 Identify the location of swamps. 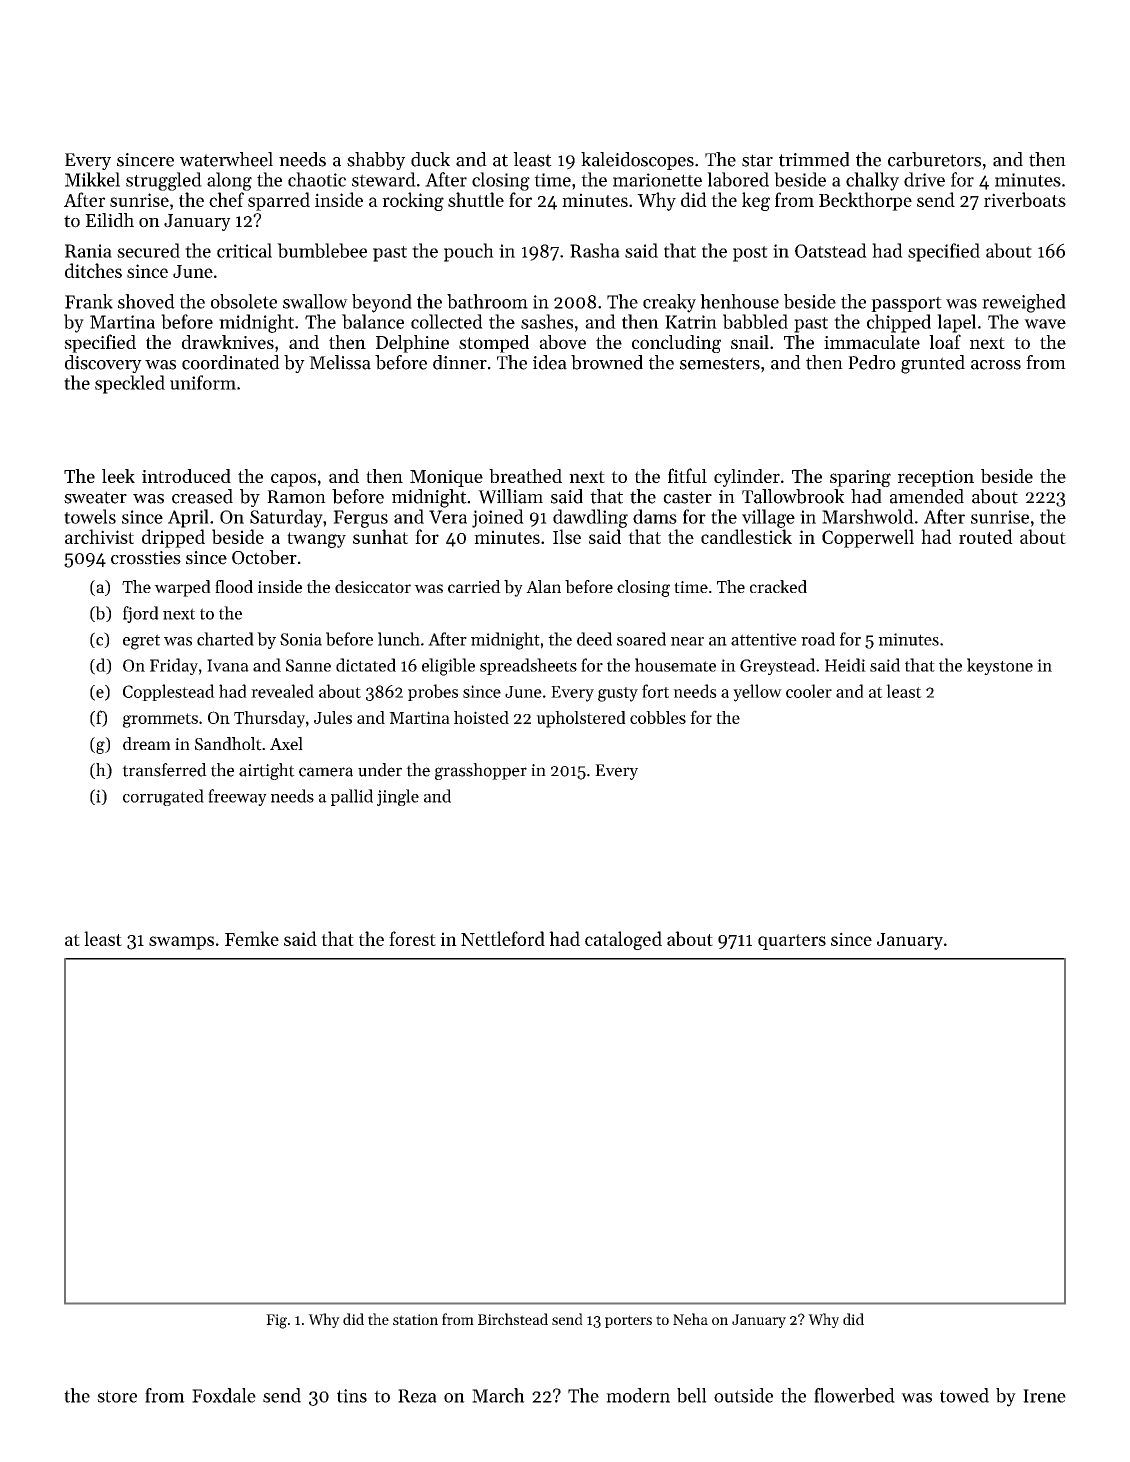
(181, 943).
